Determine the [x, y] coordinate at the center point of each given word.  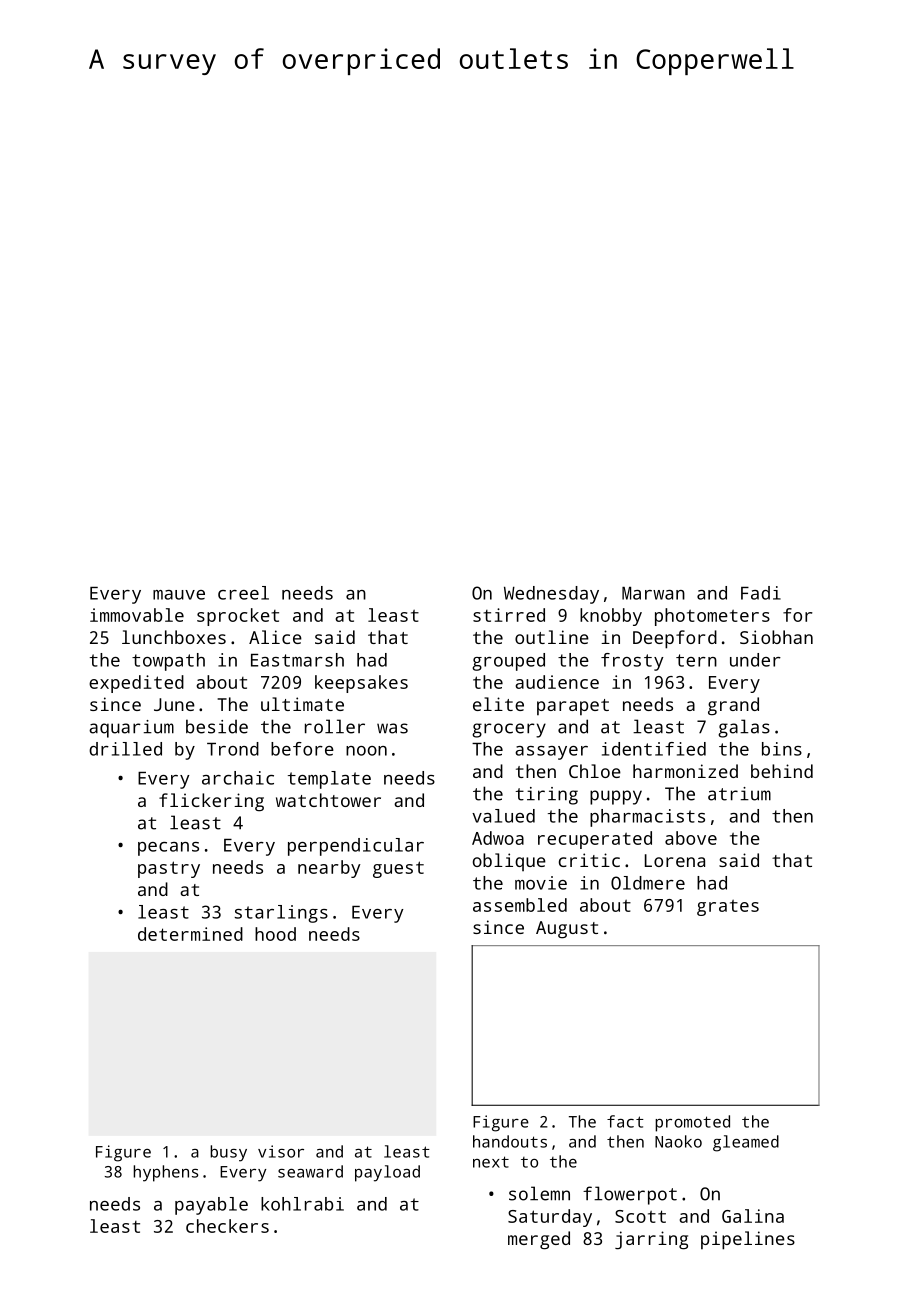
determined [190, 934]
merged [539, 1240]
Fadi [761, 593]
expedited [136, 684]
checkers [227, 1226]
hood [275, 934]
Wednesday [551, 595]
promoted [692, 1123]
